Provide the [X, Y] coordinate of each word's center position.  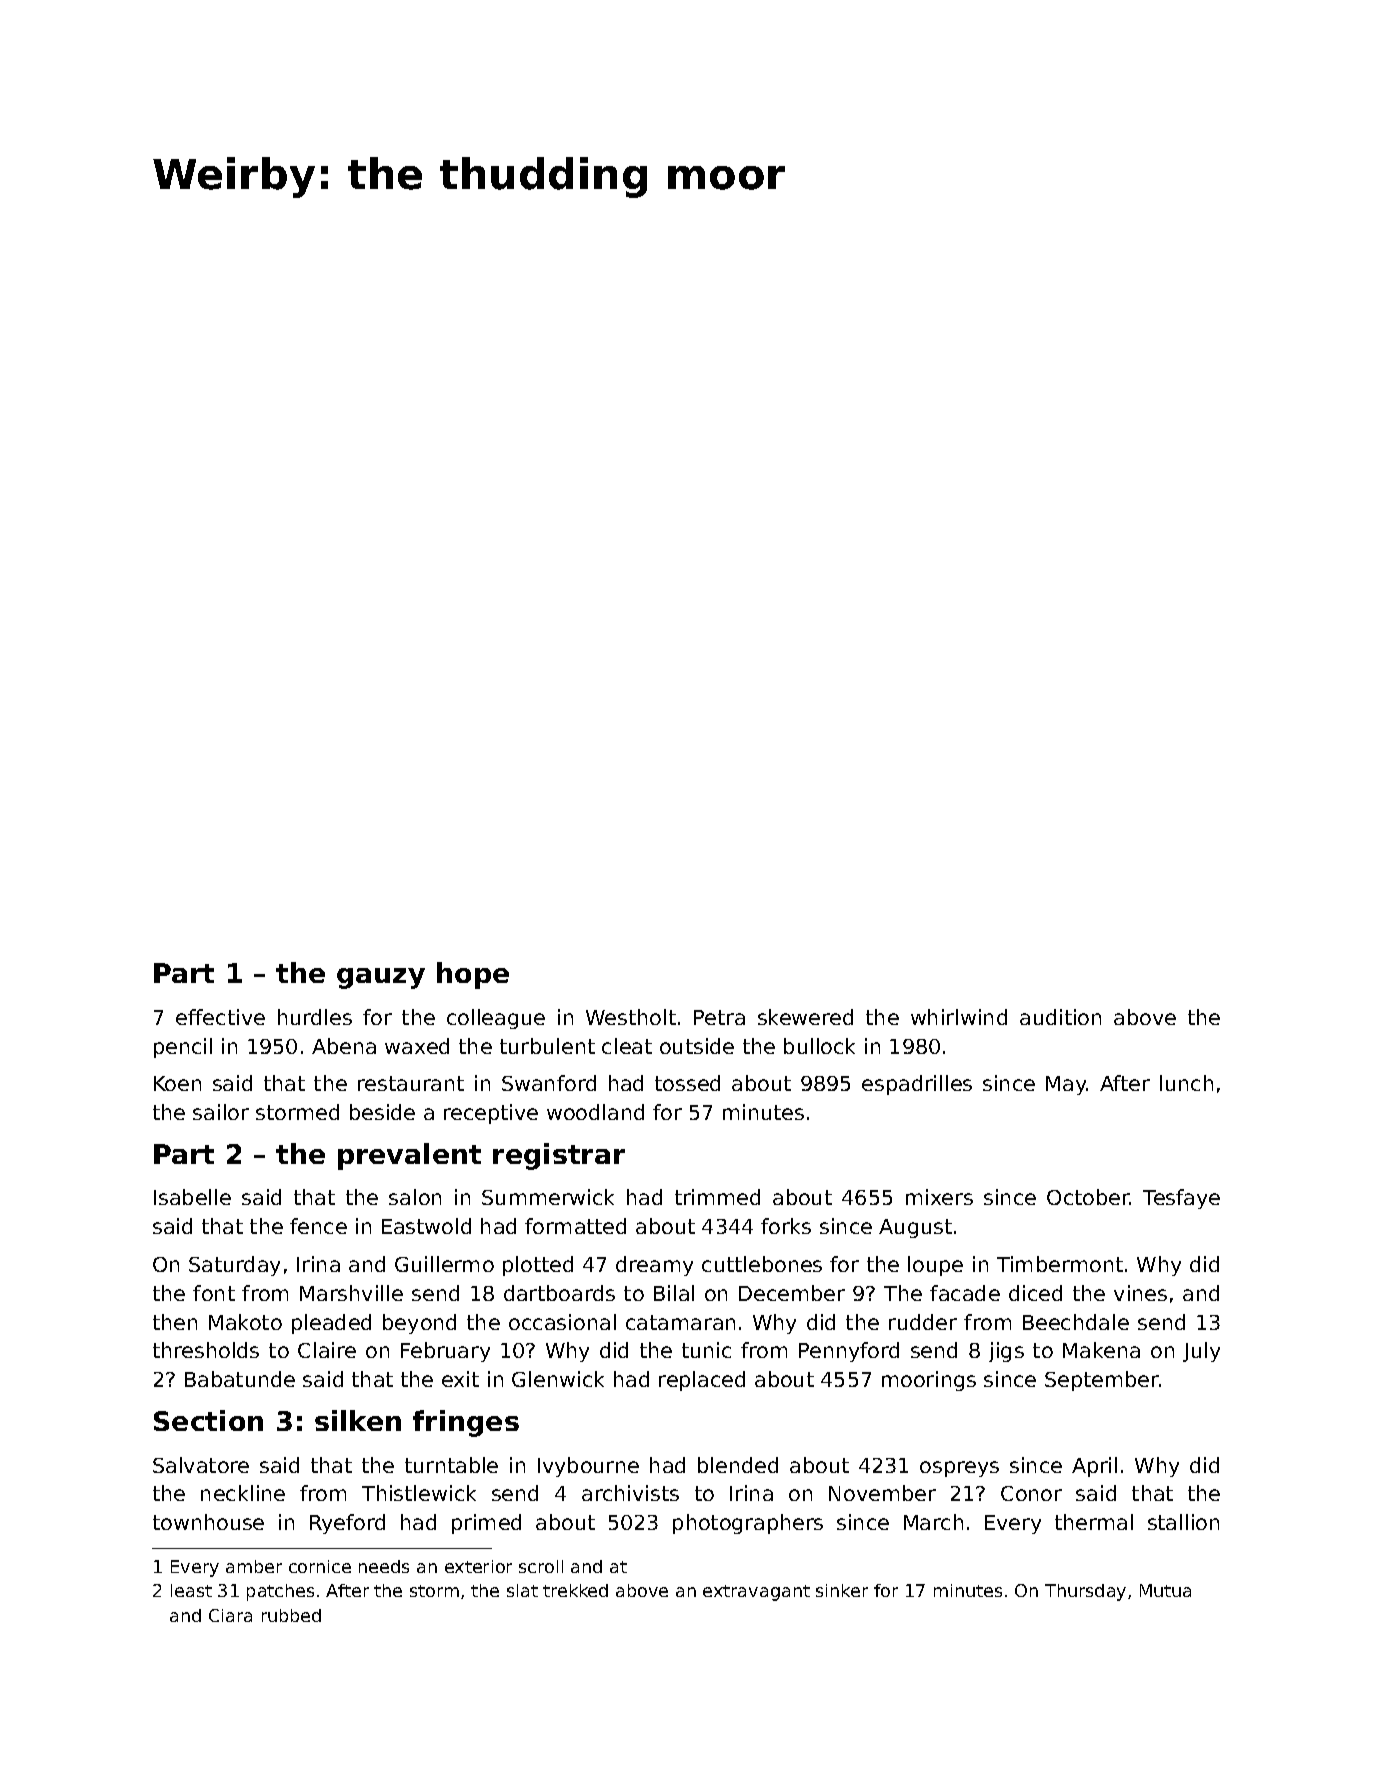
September [1102, 1381]
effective [220, 1017]
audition [1060, 1017]
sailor [221, 1112]
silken [358, 1420]
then [175, 1322]
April [1094, 1467]
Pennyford [849, 1352]
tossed [687, 1083]
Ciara [230, 1615]
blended [738, 1465]
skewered [805, 1017]
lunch [1186, 1083]
